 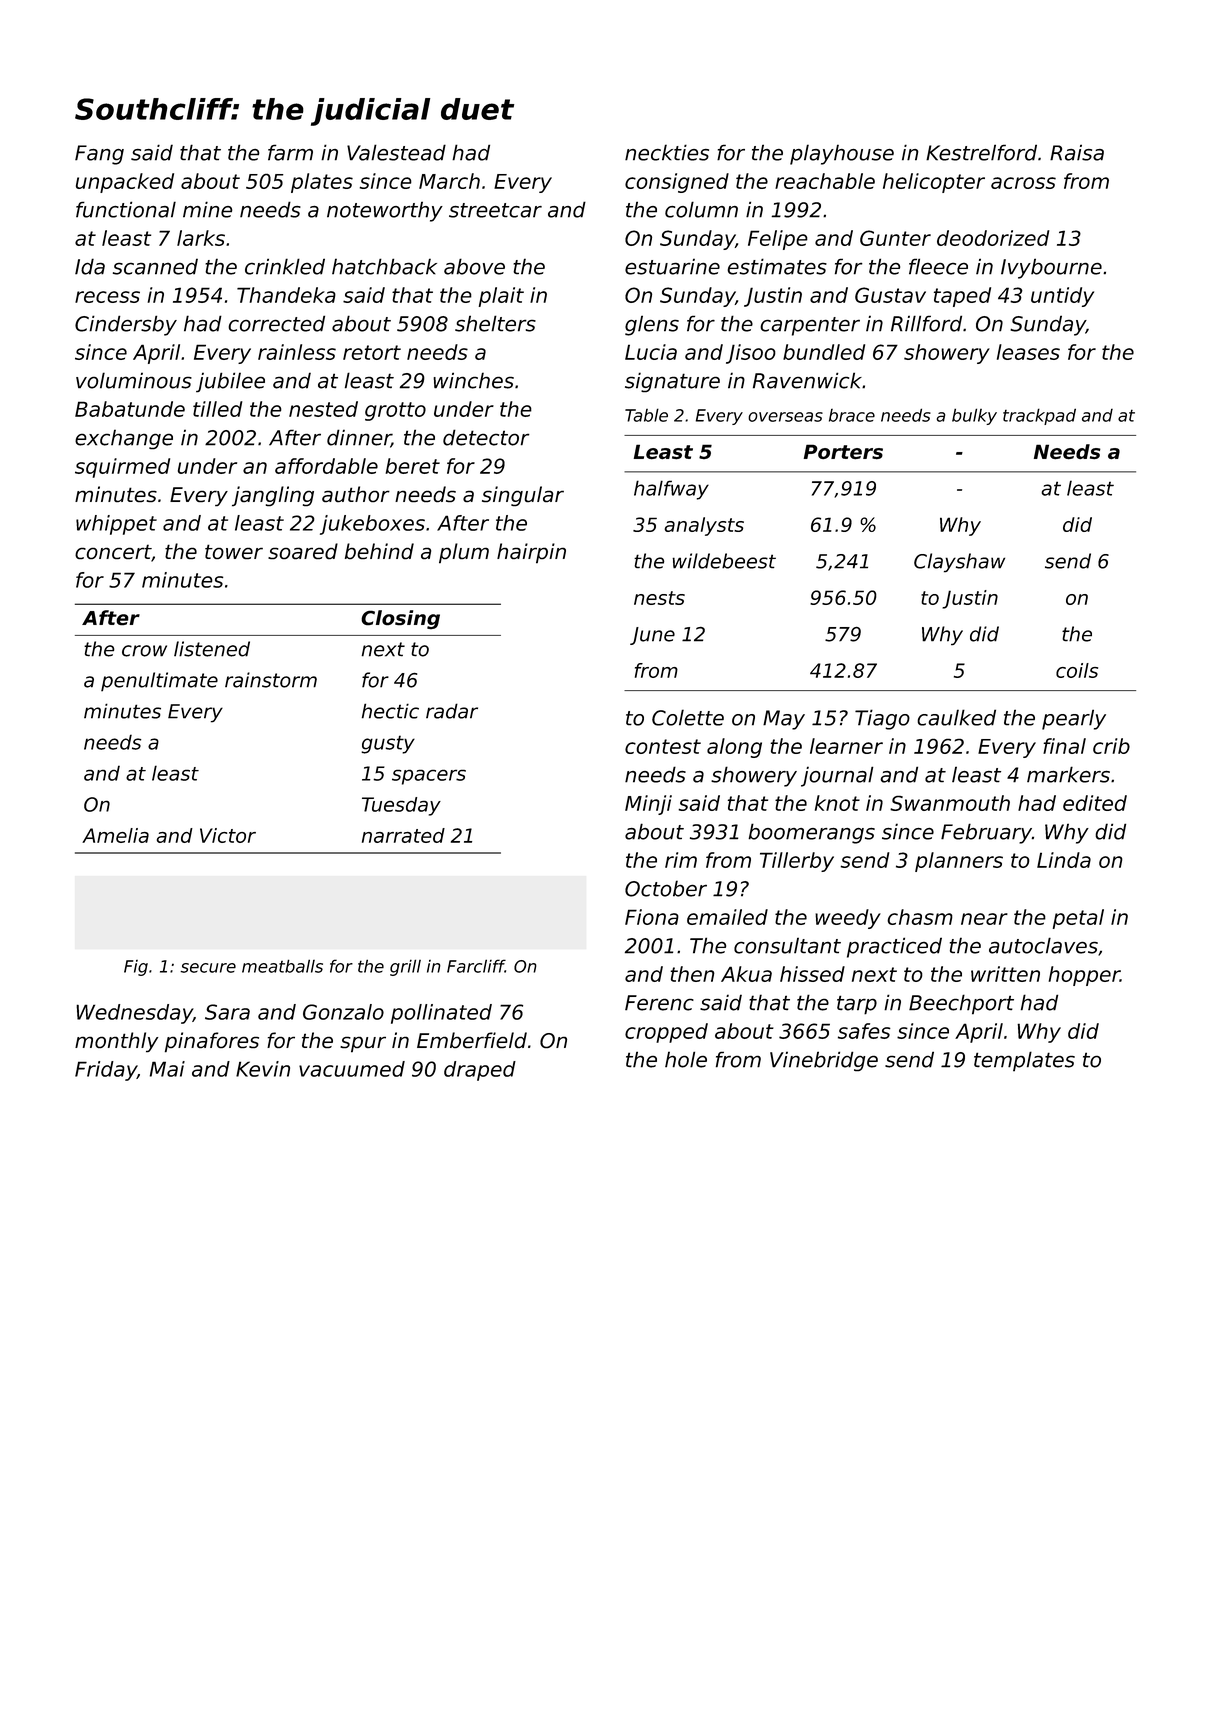 What do you see at coordinates (396, 152) in the page?
I see `Valestead` at bounding box center [396, 152].
